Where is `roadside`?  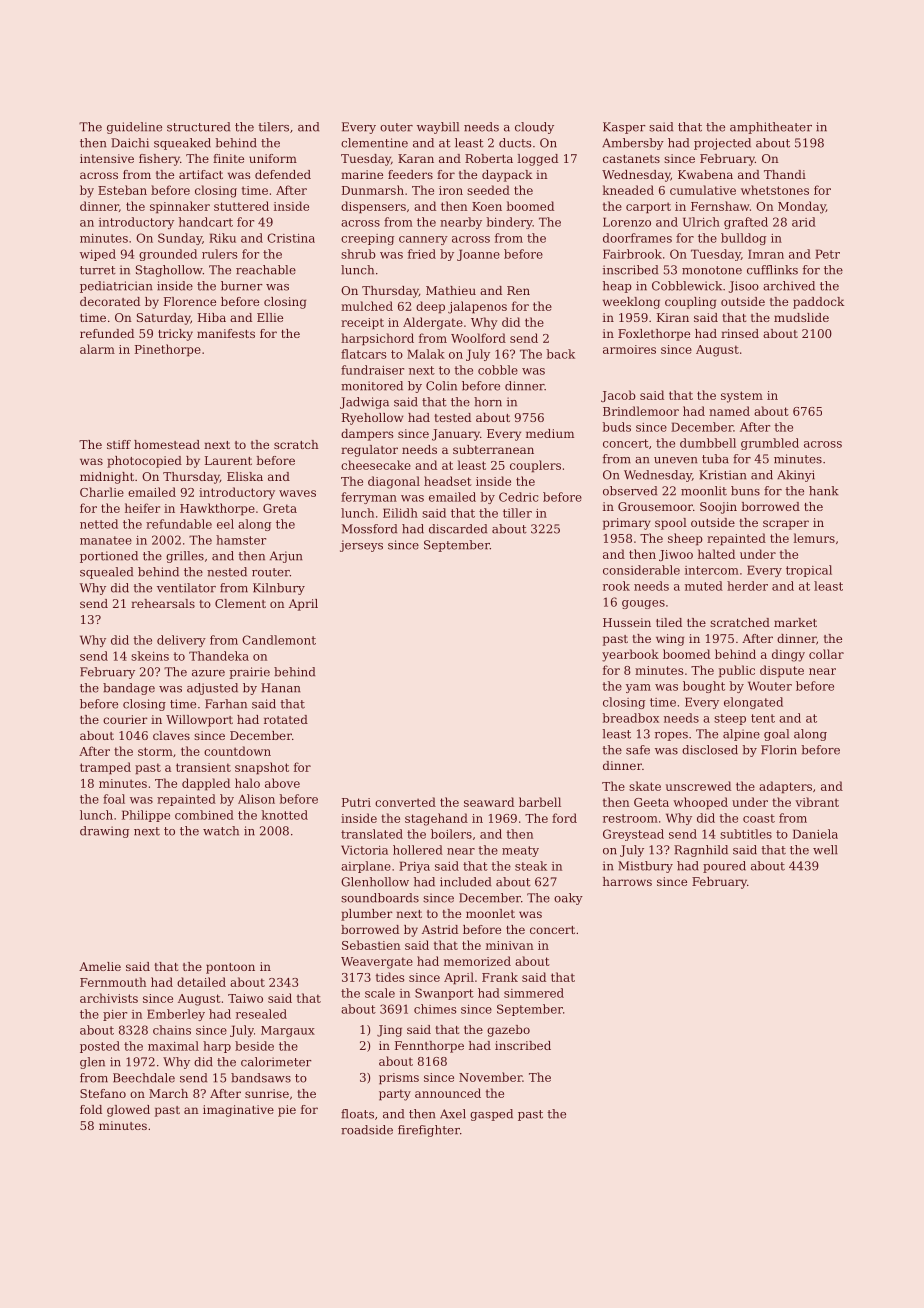 roadside is located at coordinates (367, 1130).
